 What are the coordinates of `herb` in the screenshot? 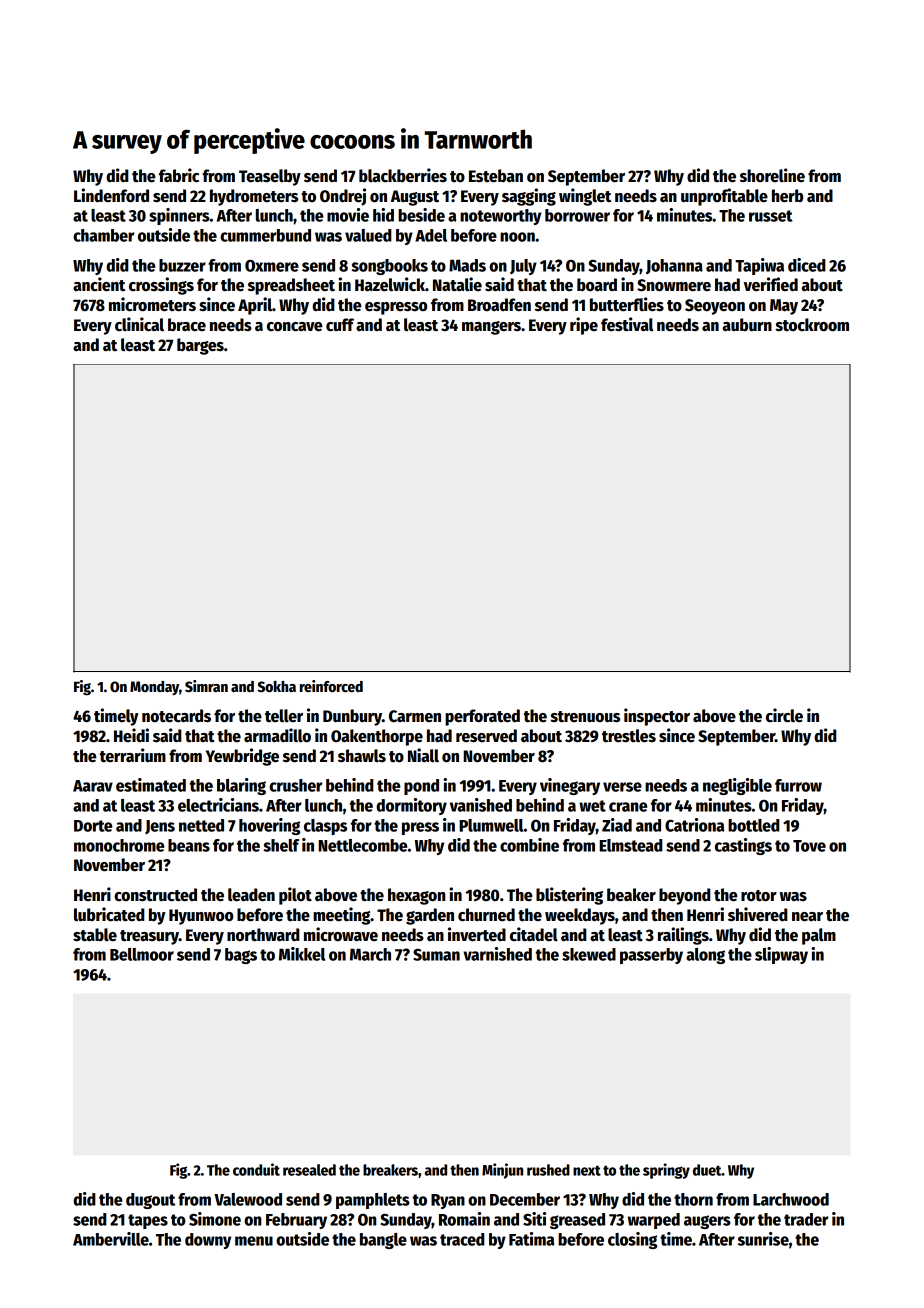 It's located at (787, 196).
